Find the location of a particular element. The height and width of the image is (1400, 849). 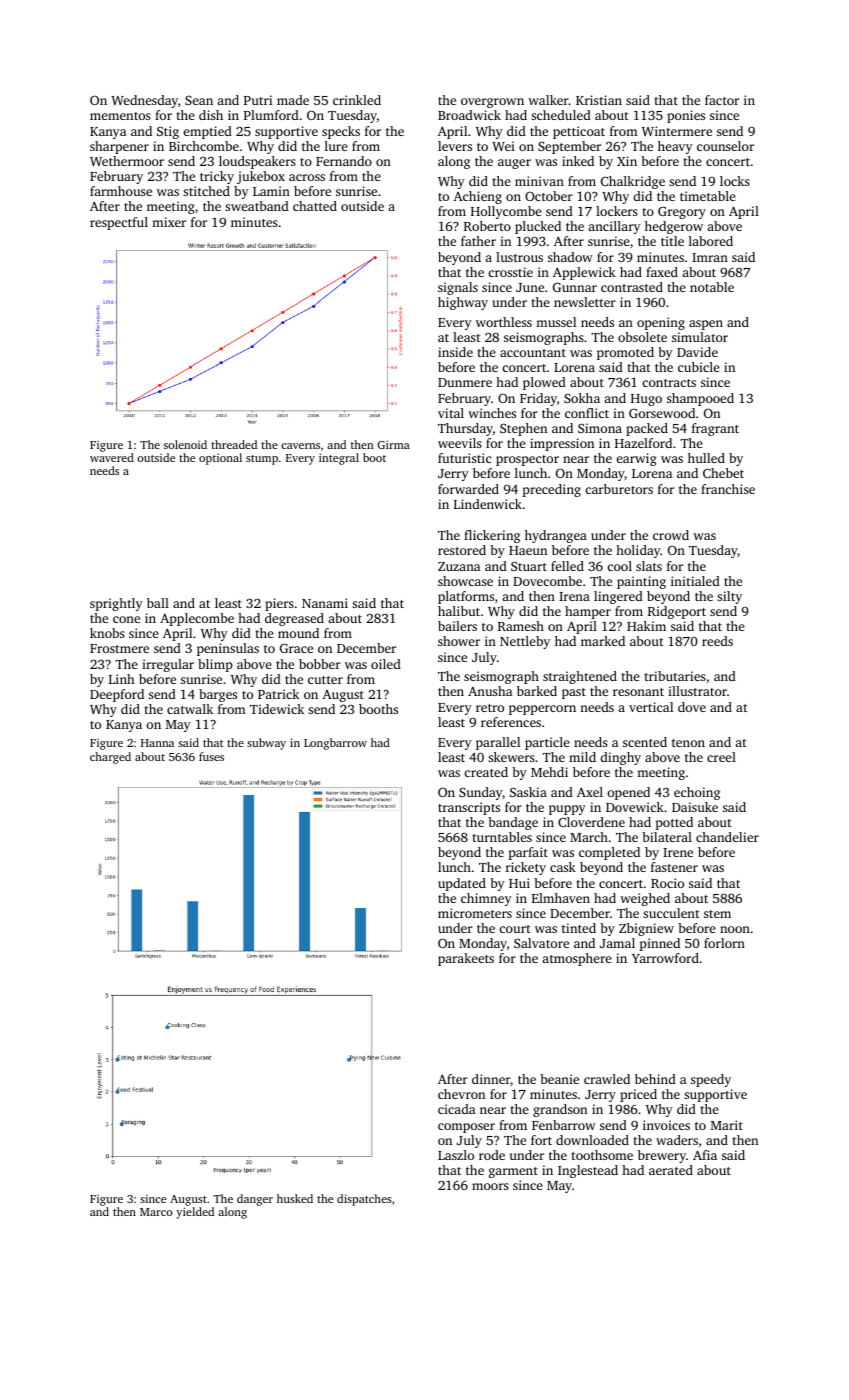

danger is located at coordinates (255, 1200).
